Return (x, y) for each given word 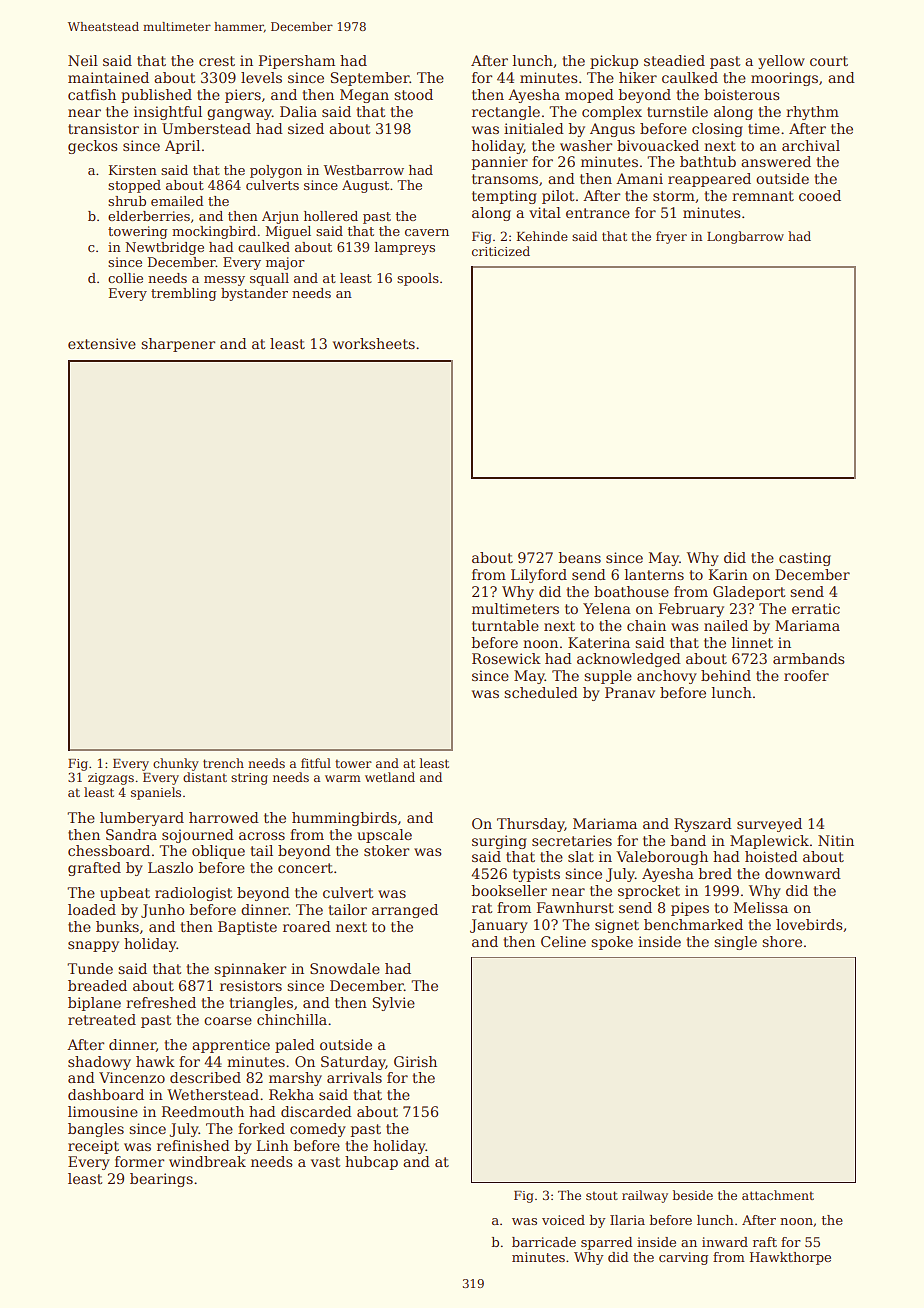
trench (223, 763)
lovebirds (809, 924)
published (156, 96)
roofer (806, 675)
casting (805, 559)
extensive (102, 343)
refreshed (161, 1002)
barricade (544, 1242)
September (370, 79)
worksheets (374, 343)
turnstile (677, 111)
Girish (415, 1061)
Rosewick (506, 658)
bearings (161, 1180)
